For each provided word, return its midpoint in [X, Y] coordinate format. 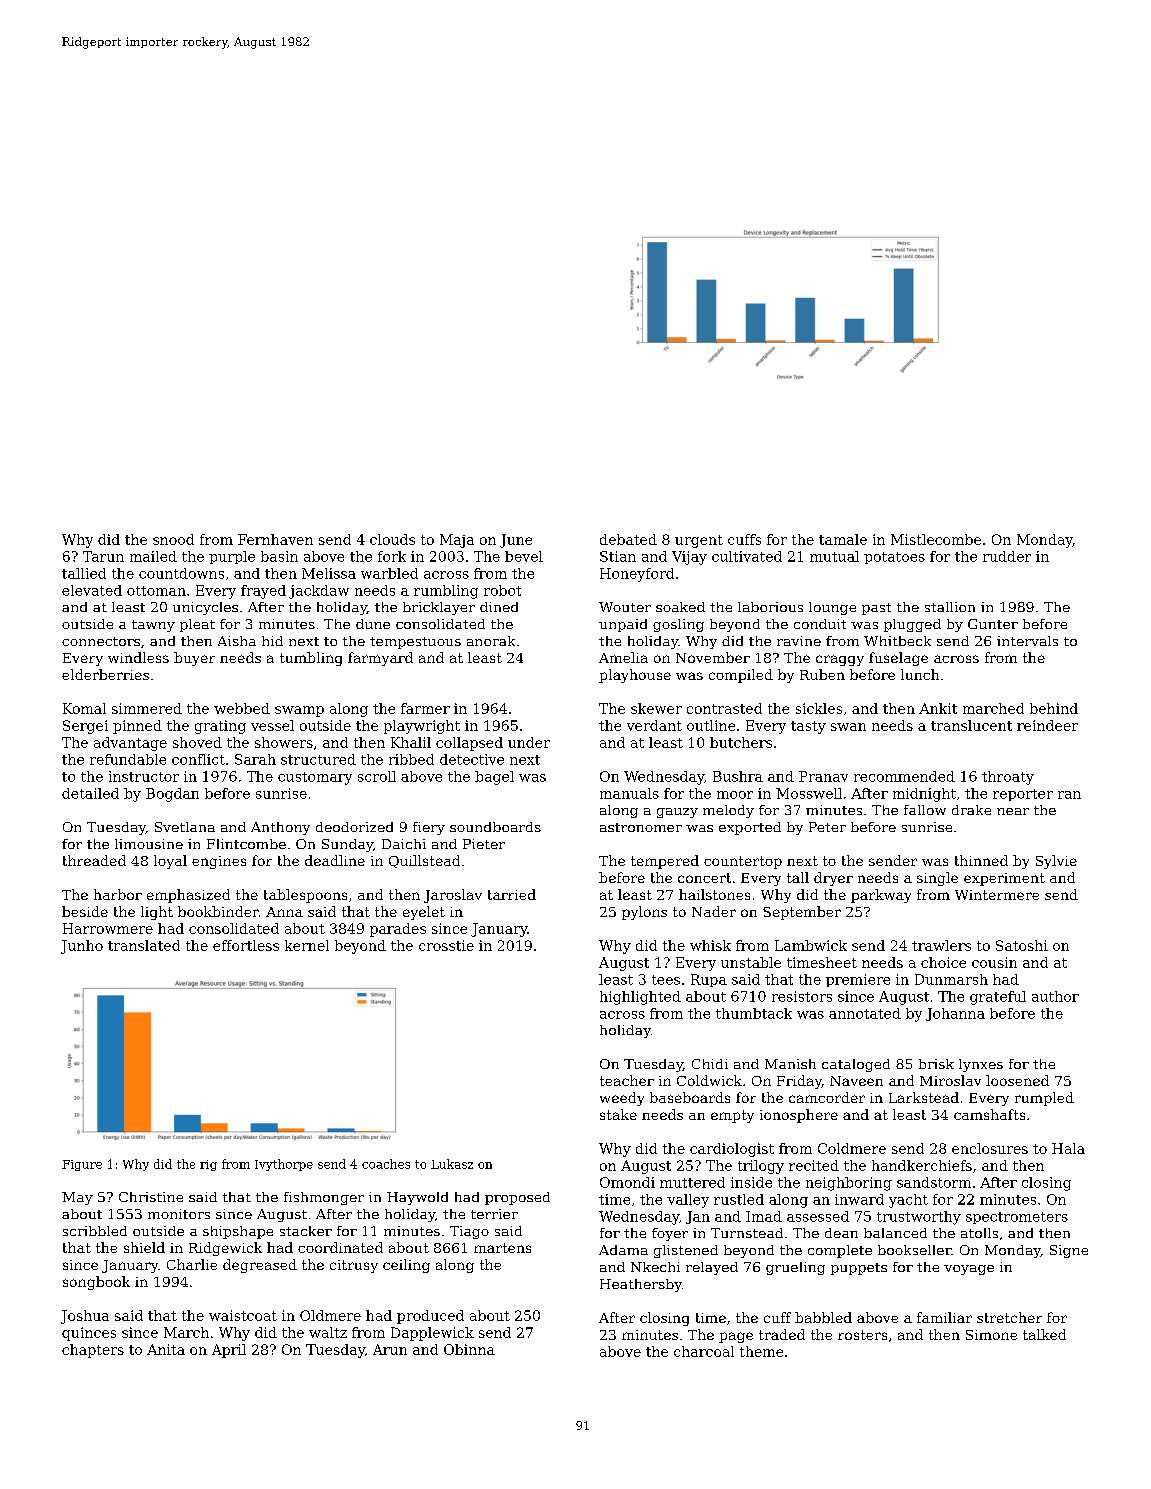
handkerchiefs [922, 1165]
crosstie [446, 945]
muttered [692, 1182]
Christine [151, 1197]
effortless [246, 945]
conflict [198, 759]
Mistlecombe [936, 539]
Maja [457, 541]
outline [711, 725]
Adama [623, 1250]
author [1055, 996]
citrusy [354, 1266]
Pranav [823, 776]
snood [173, 539]
